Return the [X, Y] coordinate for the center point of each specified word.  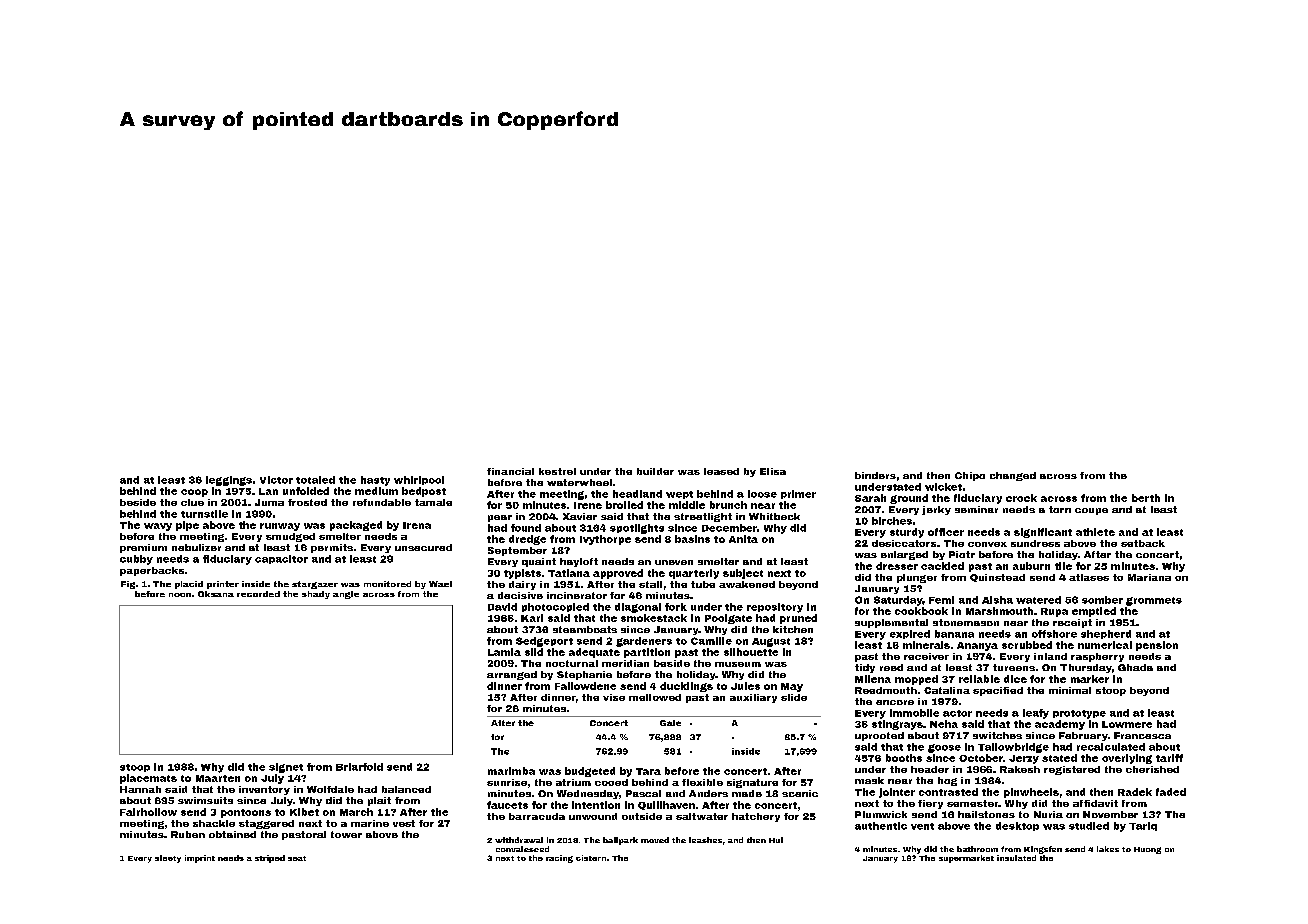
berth [1146, 498]
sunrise [507, 782]
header [930, 769]
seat [297, 858]
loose [762, 494]
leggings [229, 481]
